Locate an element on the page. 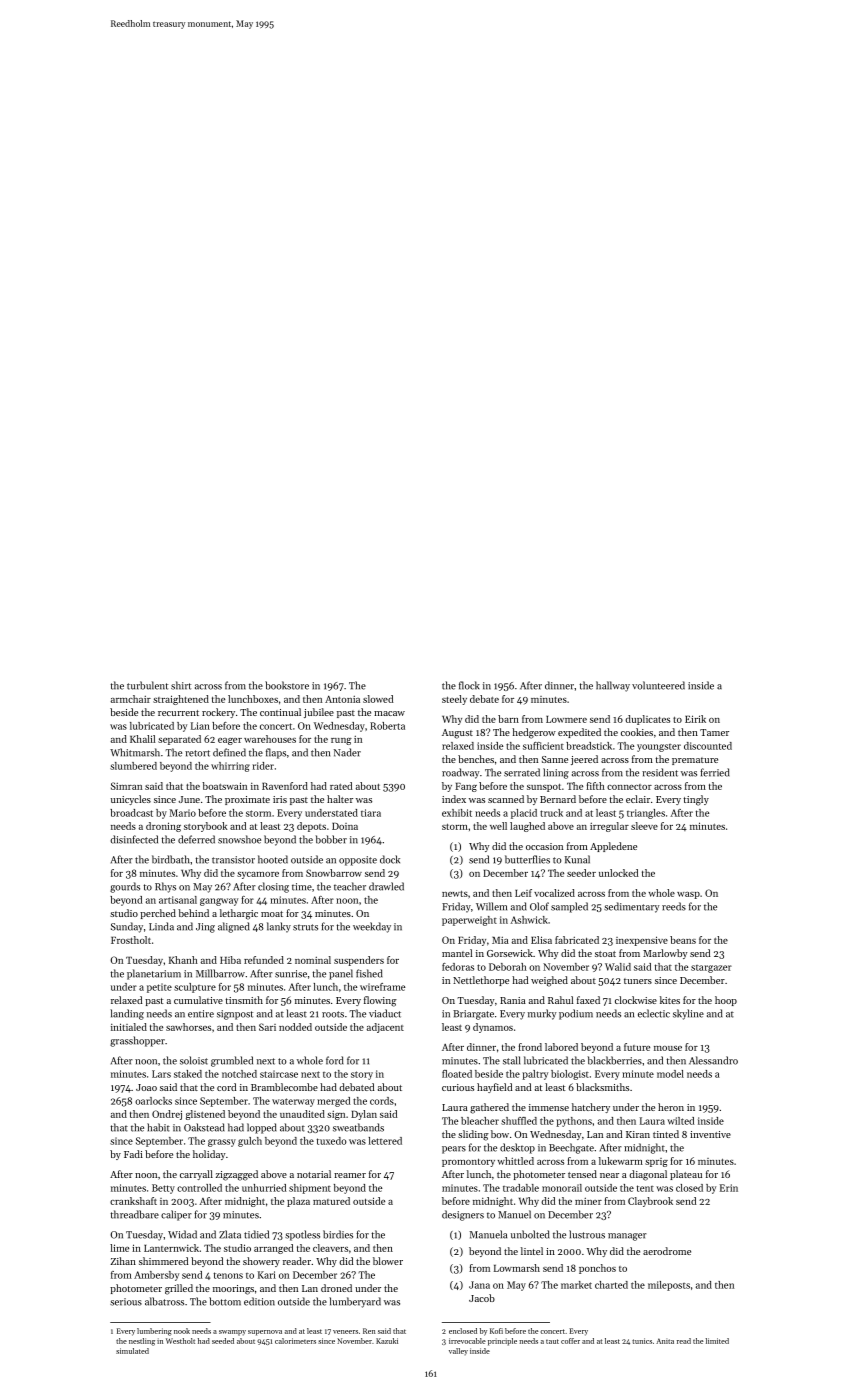  blower is located at coordinates (388, 1261).
